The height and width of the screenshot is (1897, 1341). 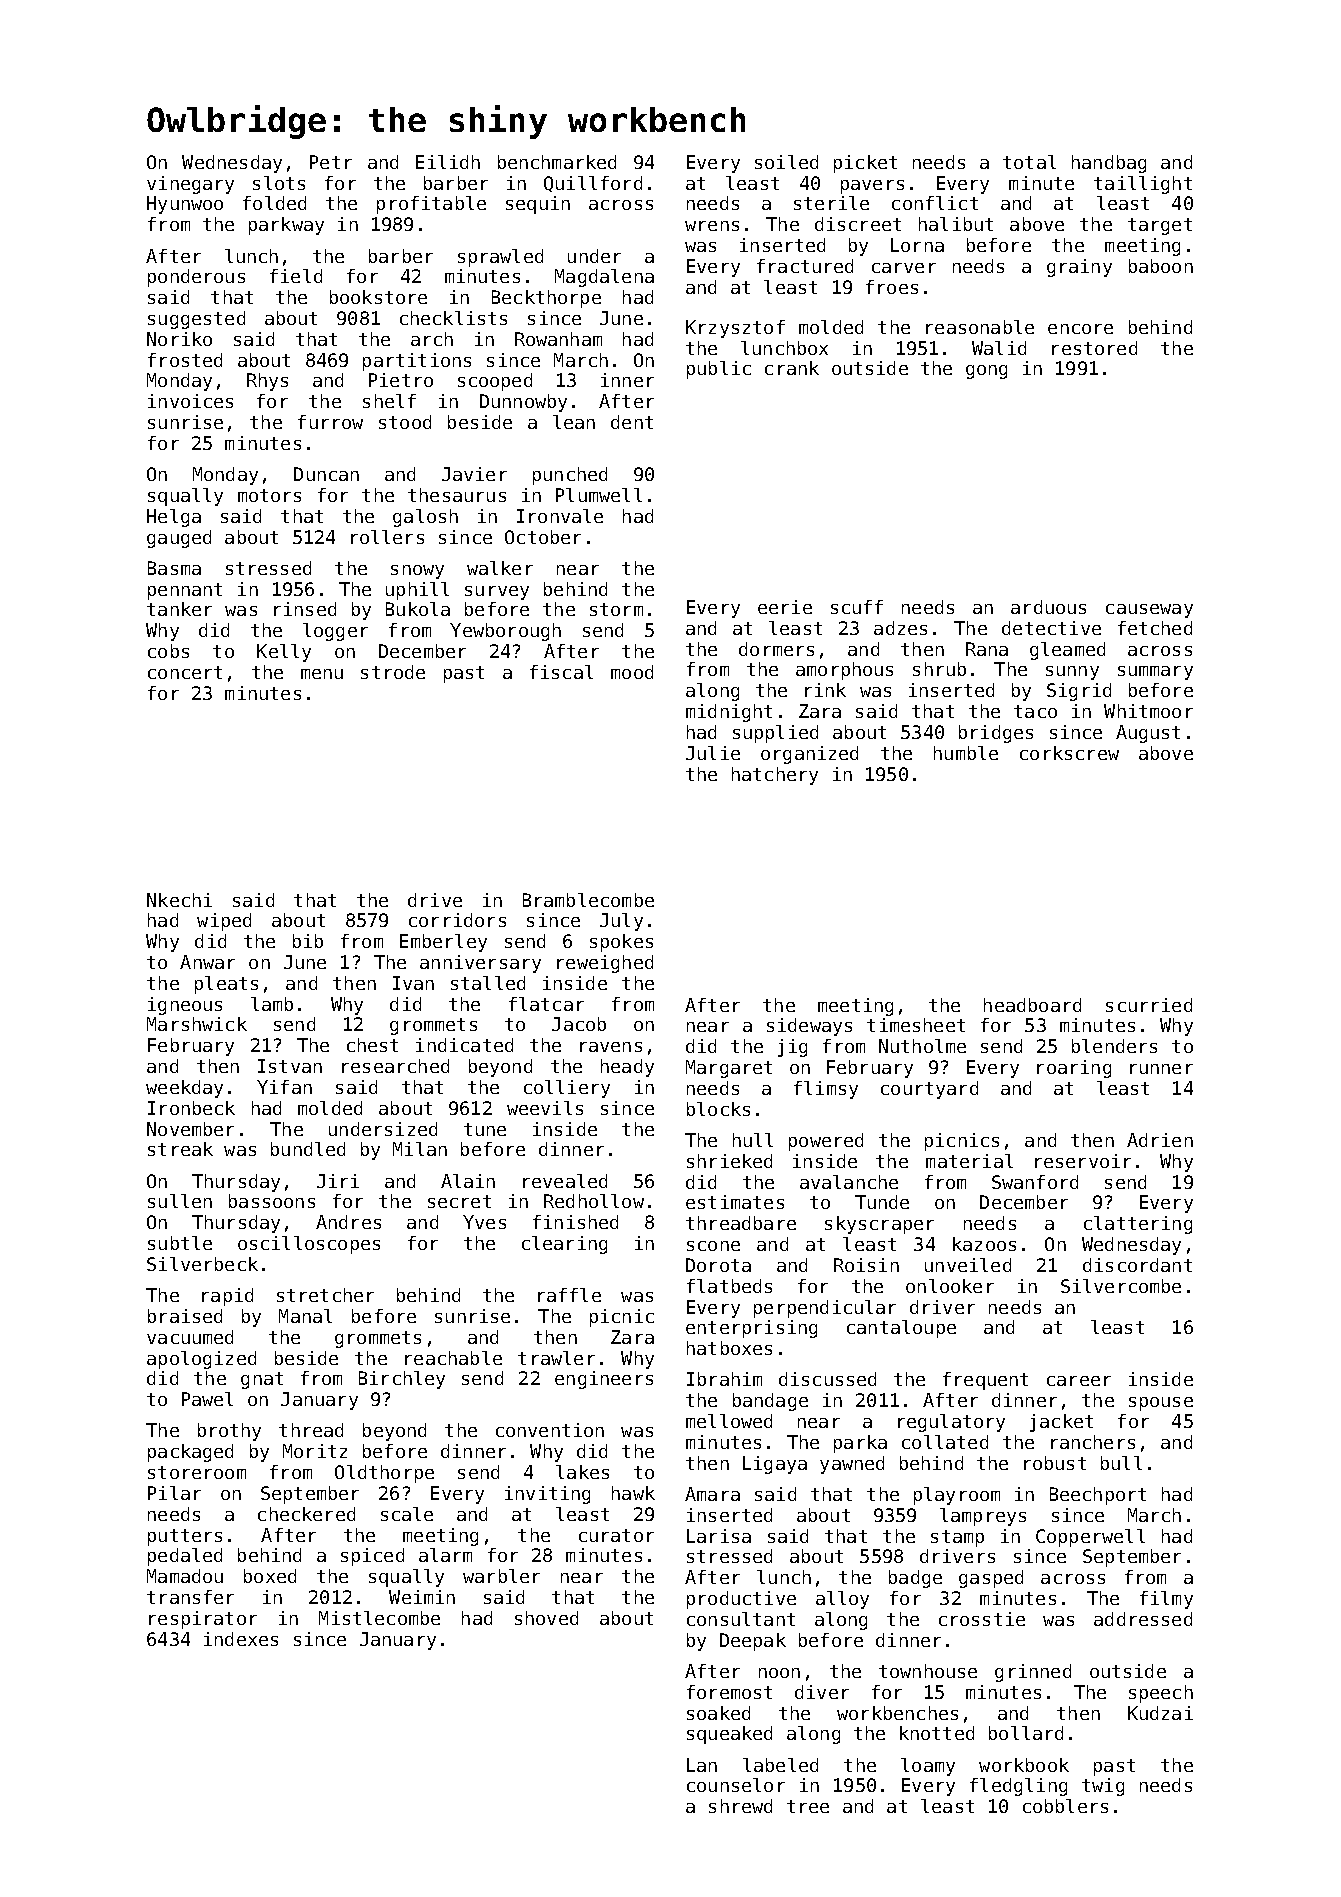 What do you see at coordinates (372, 1045) in the screenshot?
I see `chest` at bounding box center [372, 1045].
